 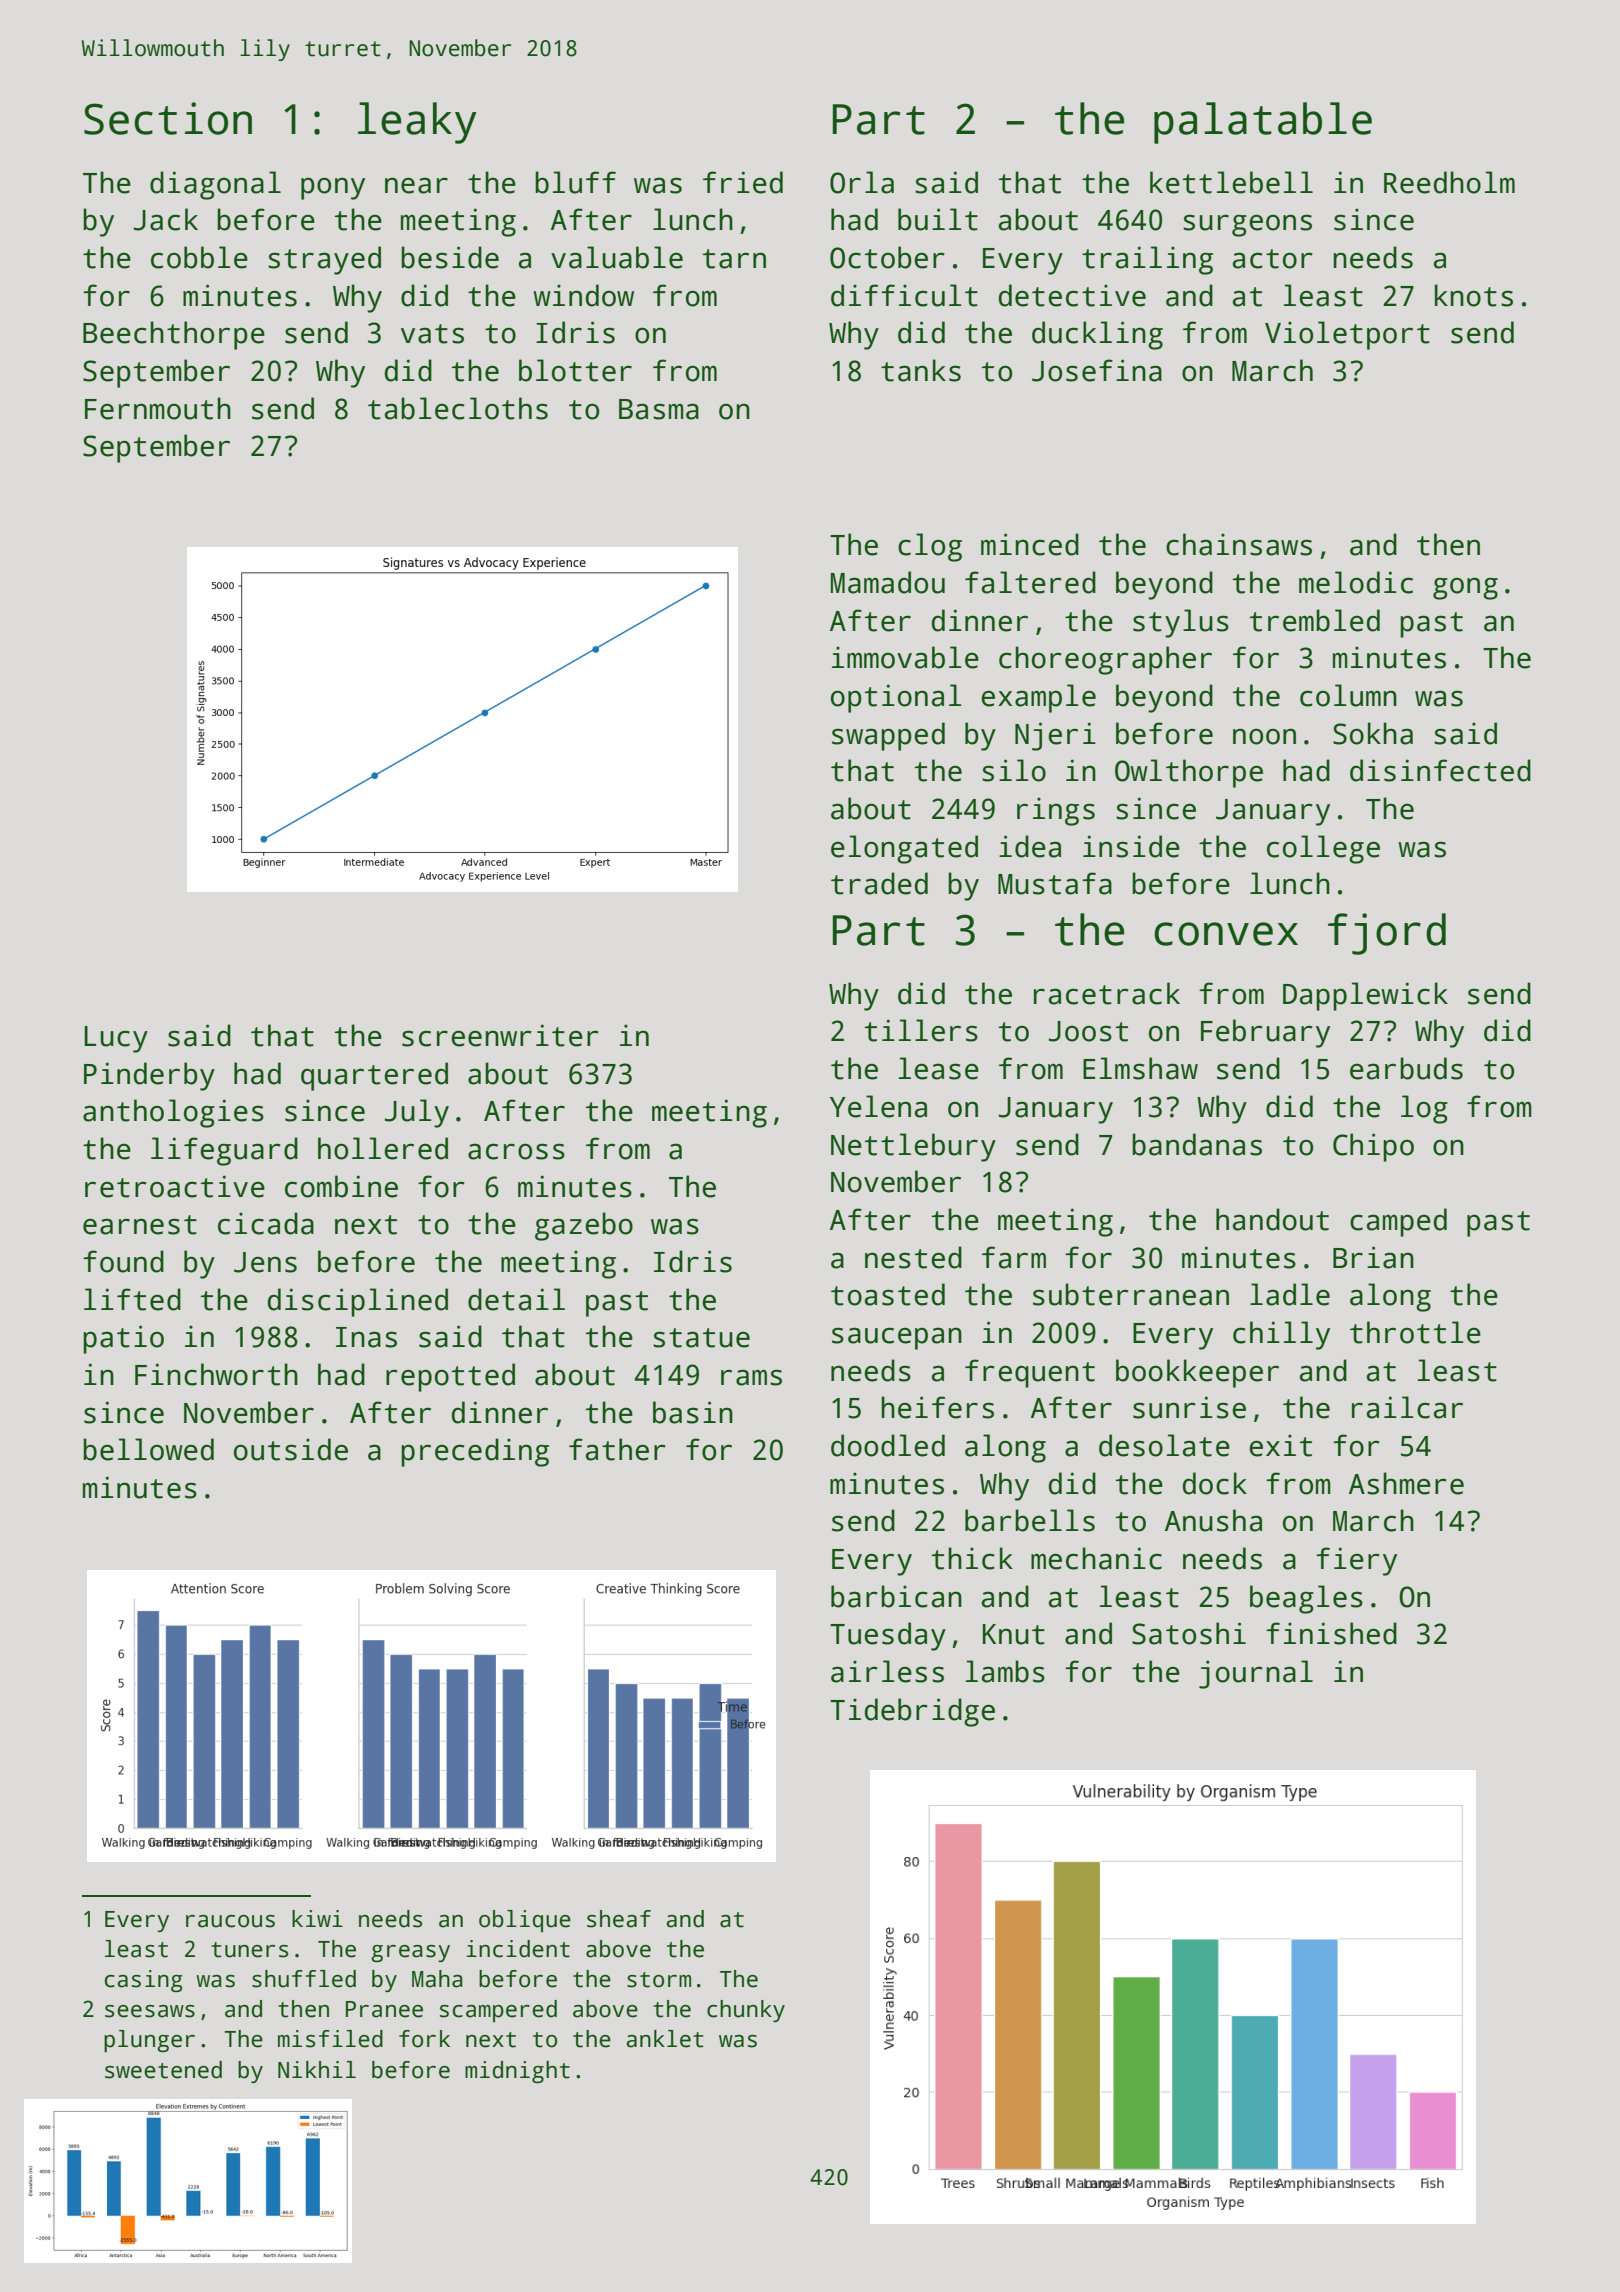 What do you see at coordinates (938, 219) in the screenshot?
I see `built` at bounding box center [938, 219].
